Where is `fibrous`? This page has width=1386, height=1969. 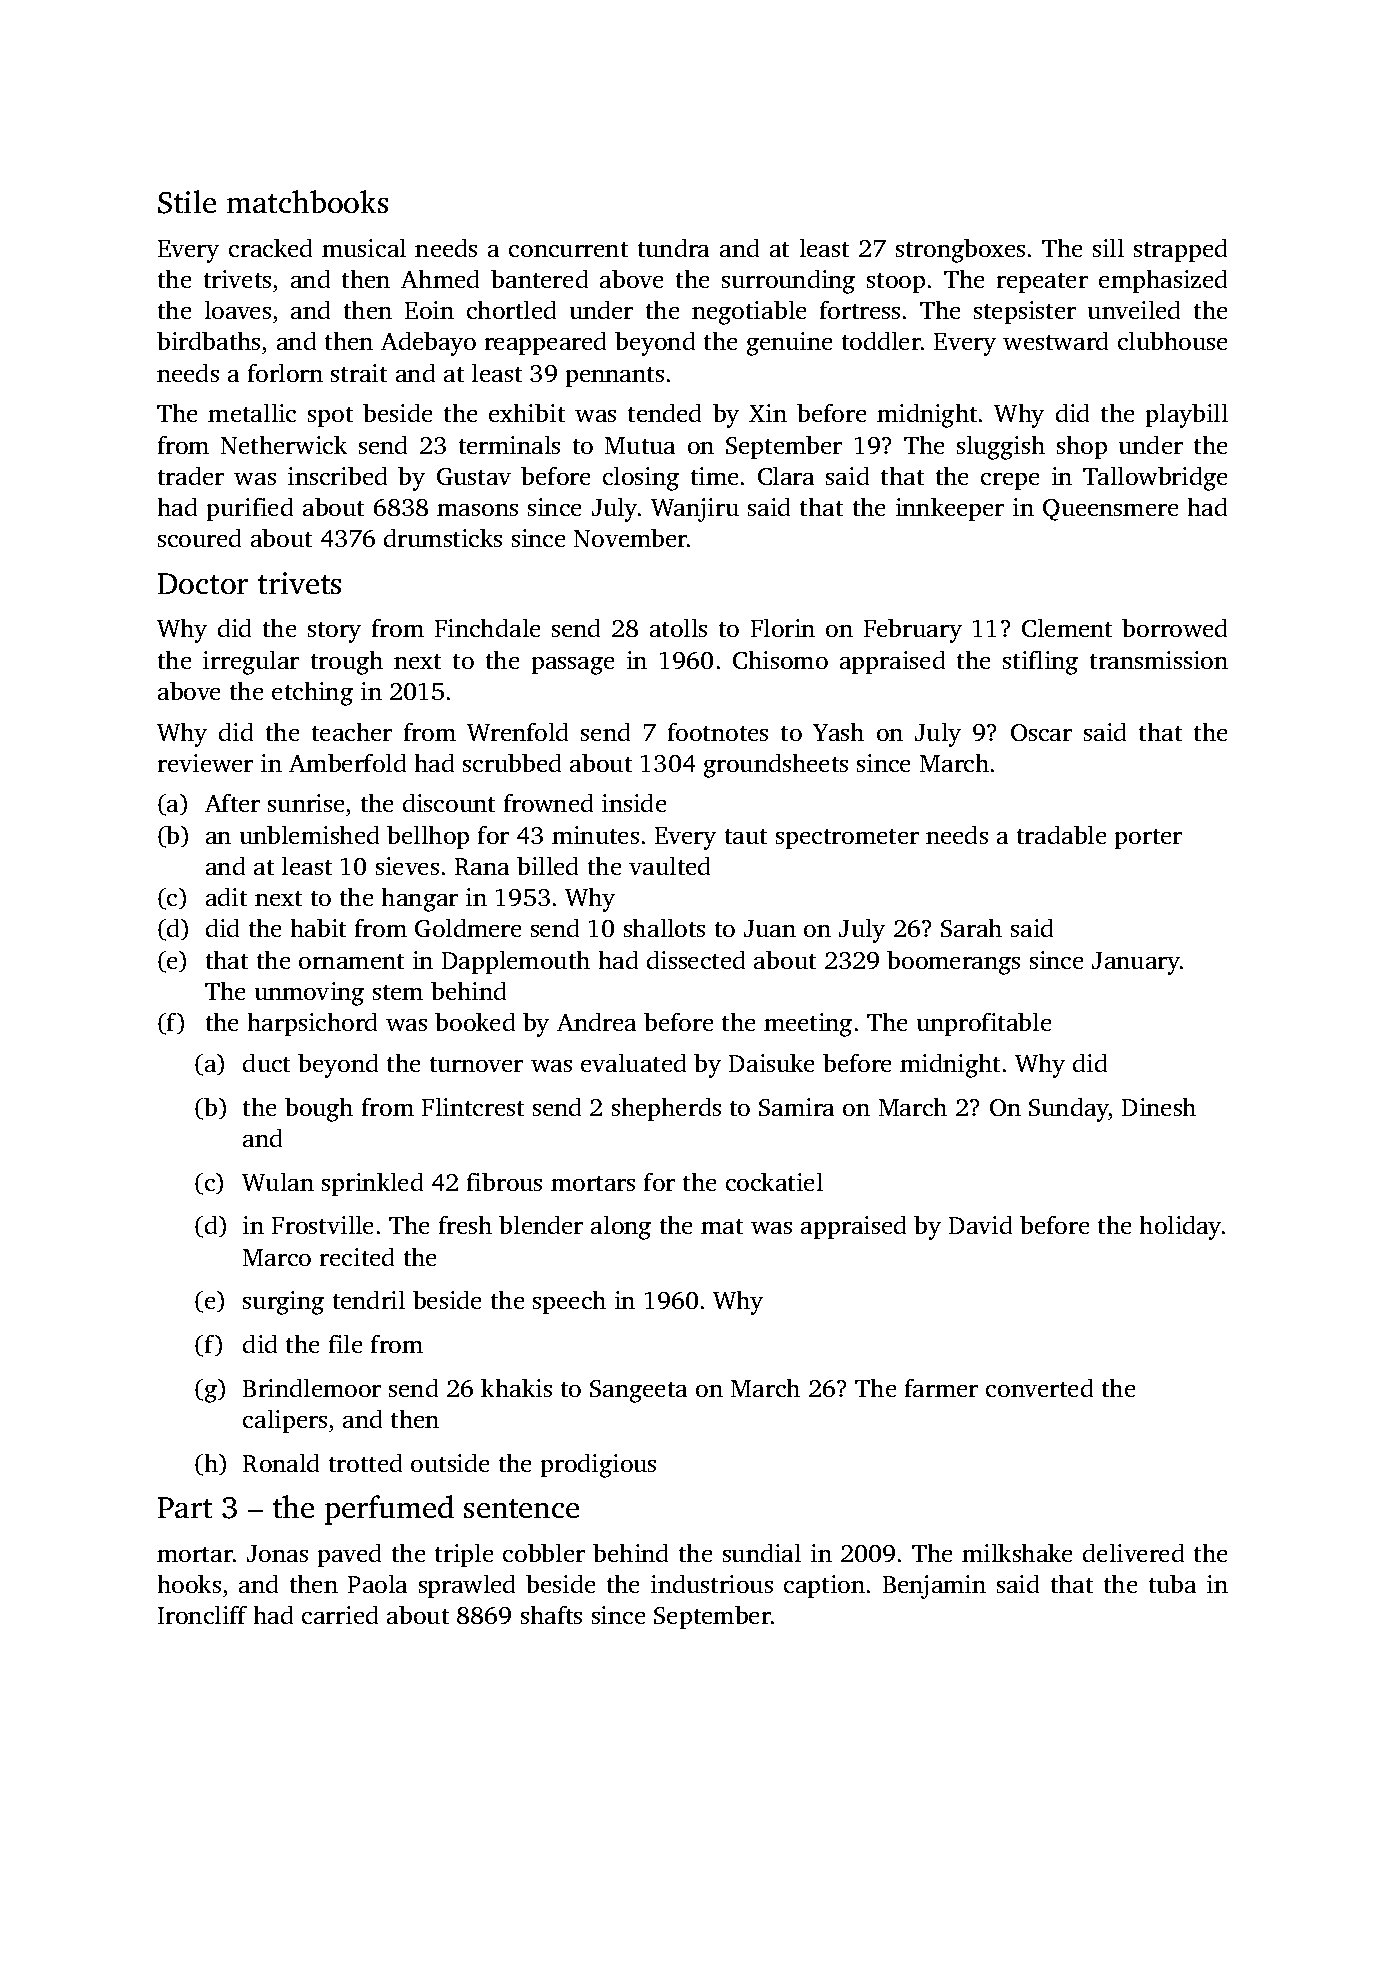
fibrous is located at coordinates (504, 1182).
